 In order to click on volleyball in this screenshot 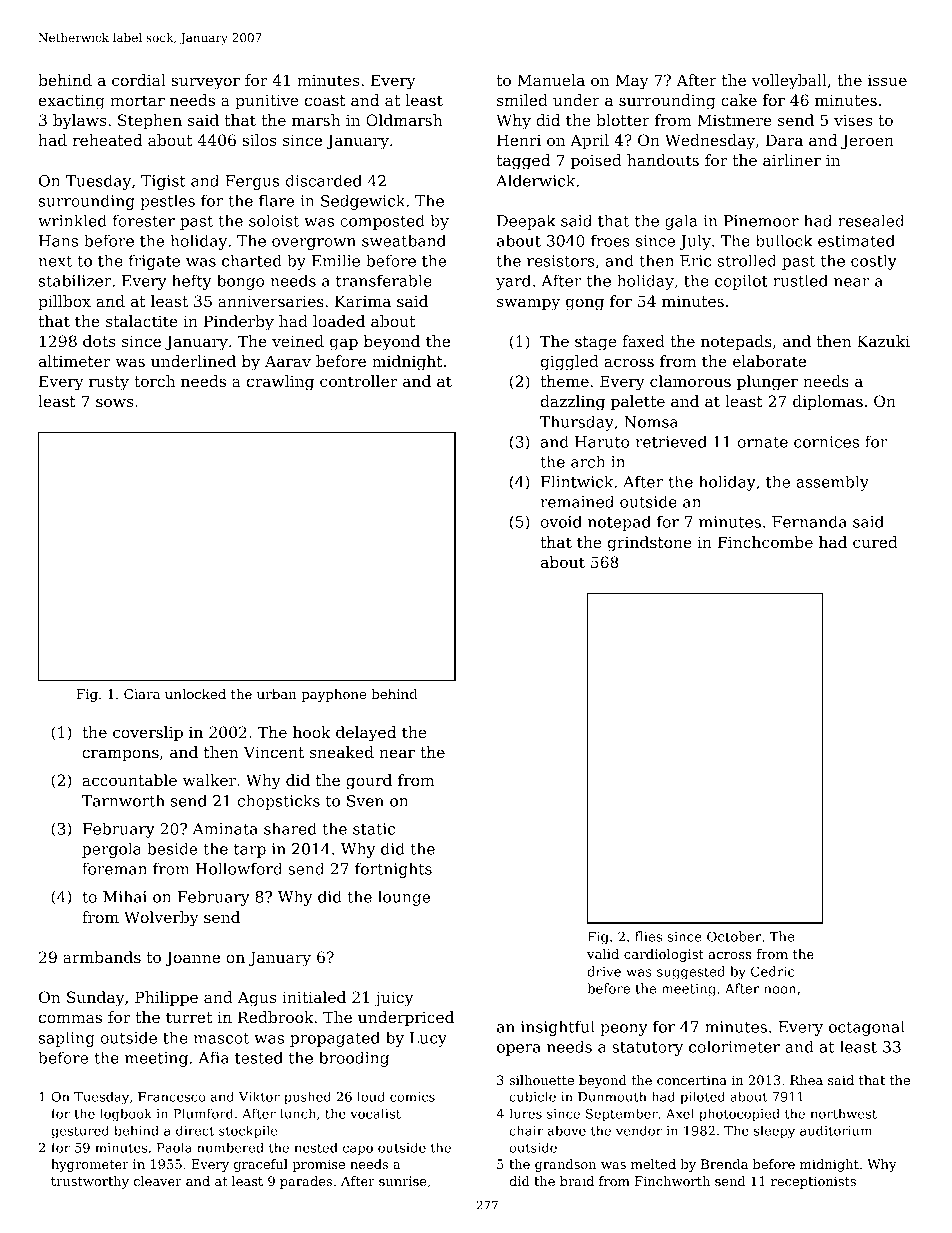, I will do `click(789, 82)`.
